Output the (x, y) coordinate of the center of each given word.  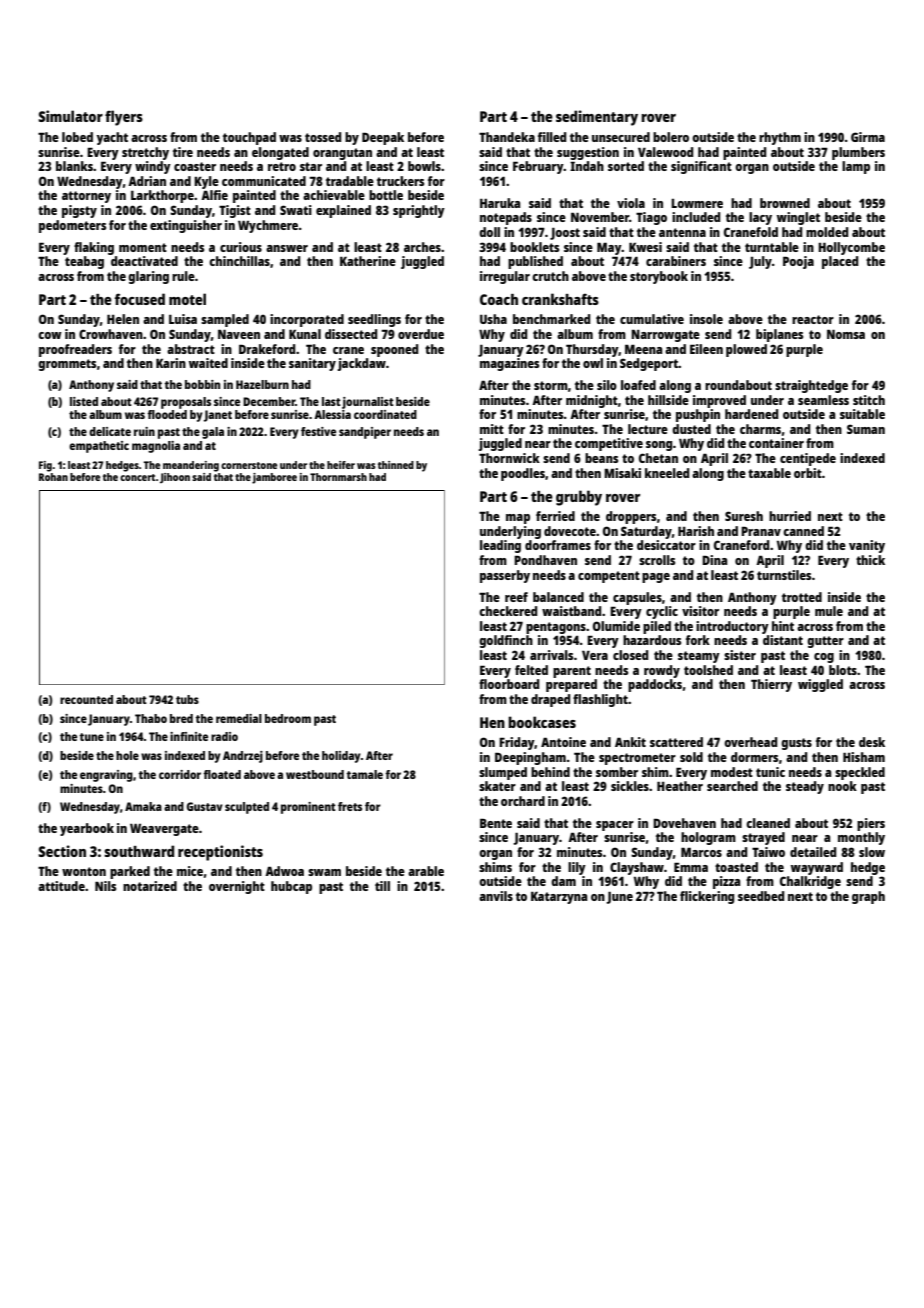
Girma (868, 137)
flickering (707, 897)
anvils (496, 896)
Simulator (70, 116)
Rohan (53, 477)
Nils (105, 886)
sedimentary (597, 118)
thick (870, 560)
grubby (579, 498)
